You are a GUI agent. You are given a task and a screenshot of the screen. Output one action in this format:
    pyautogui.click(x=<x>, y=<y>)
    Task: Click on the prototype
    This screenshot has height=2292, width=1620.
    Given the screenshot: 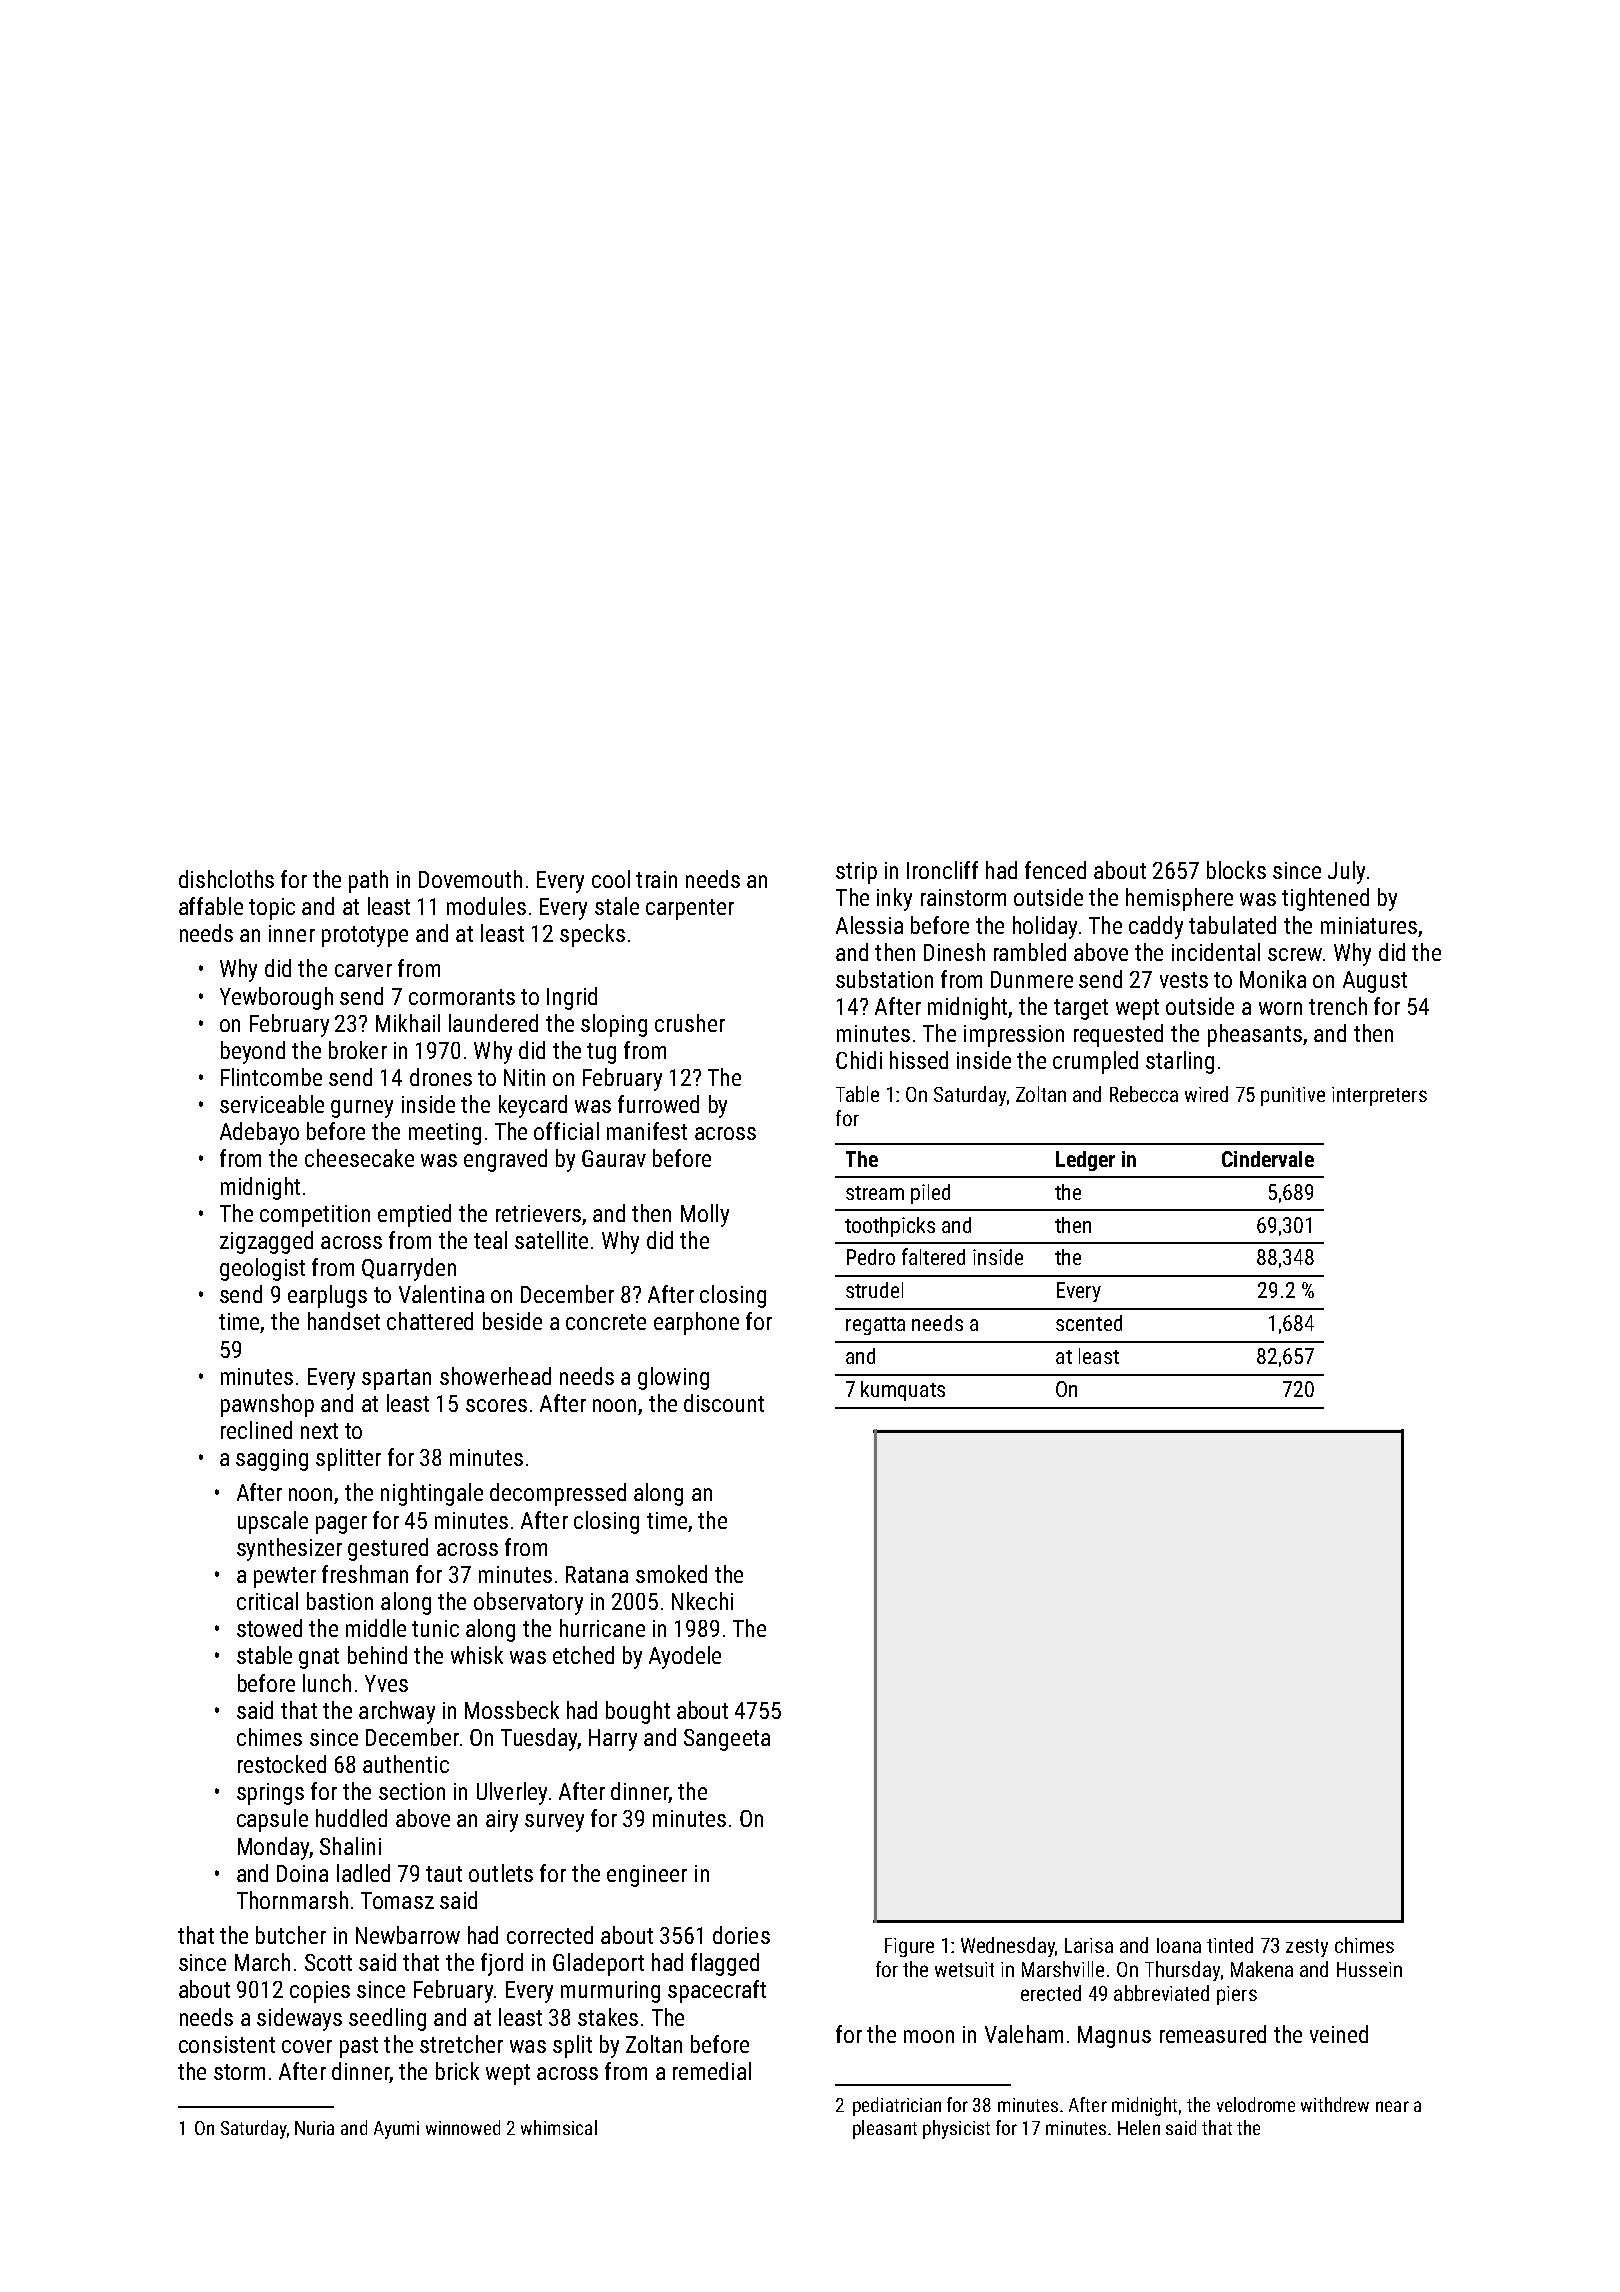 What is the action you would take?
    pyautogui.click(x=365, y=936)
